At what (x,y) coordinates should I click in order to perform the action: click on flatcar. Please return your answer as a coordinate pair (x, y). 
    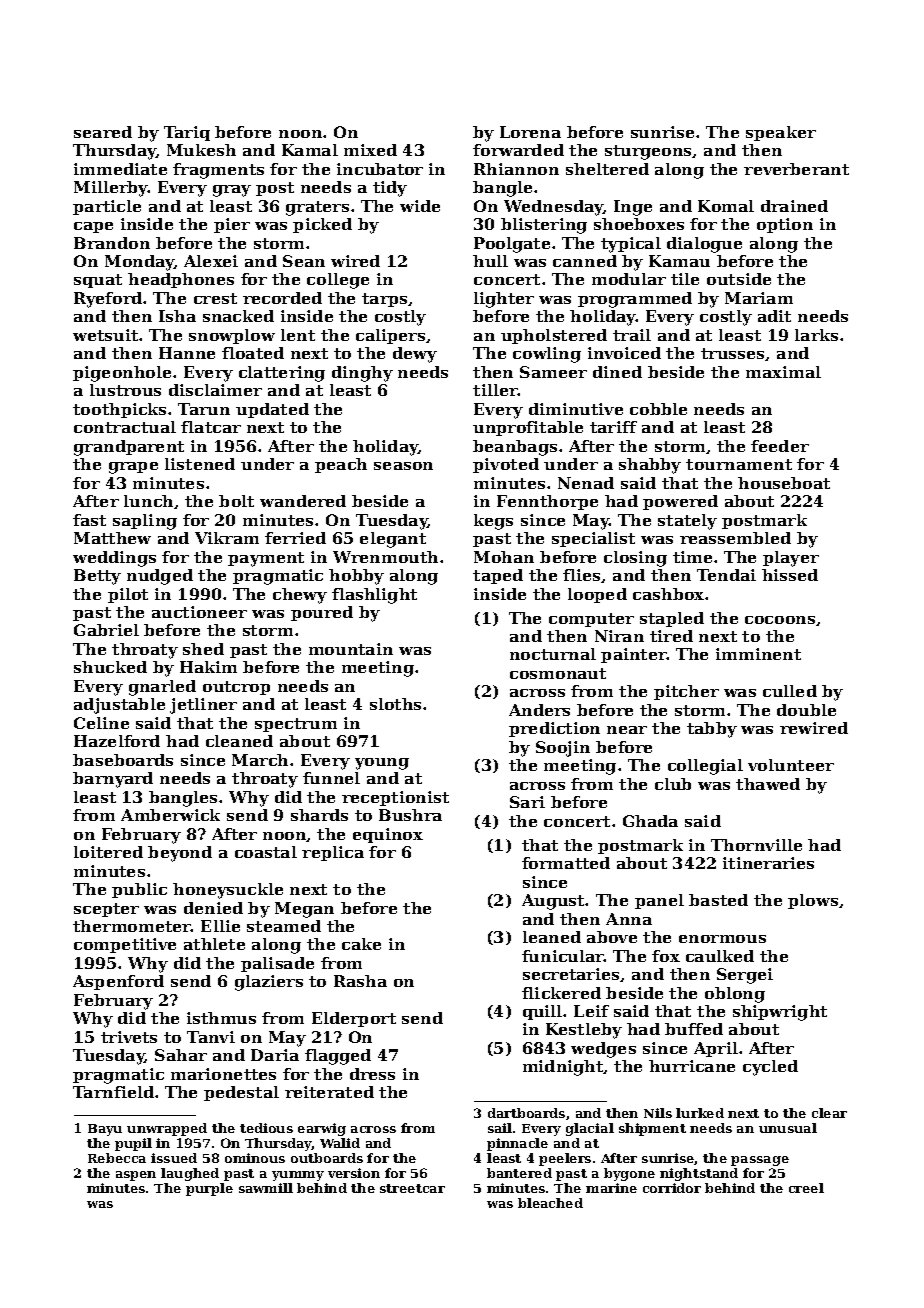
    Looking at the image, I should click on (211, 427).
